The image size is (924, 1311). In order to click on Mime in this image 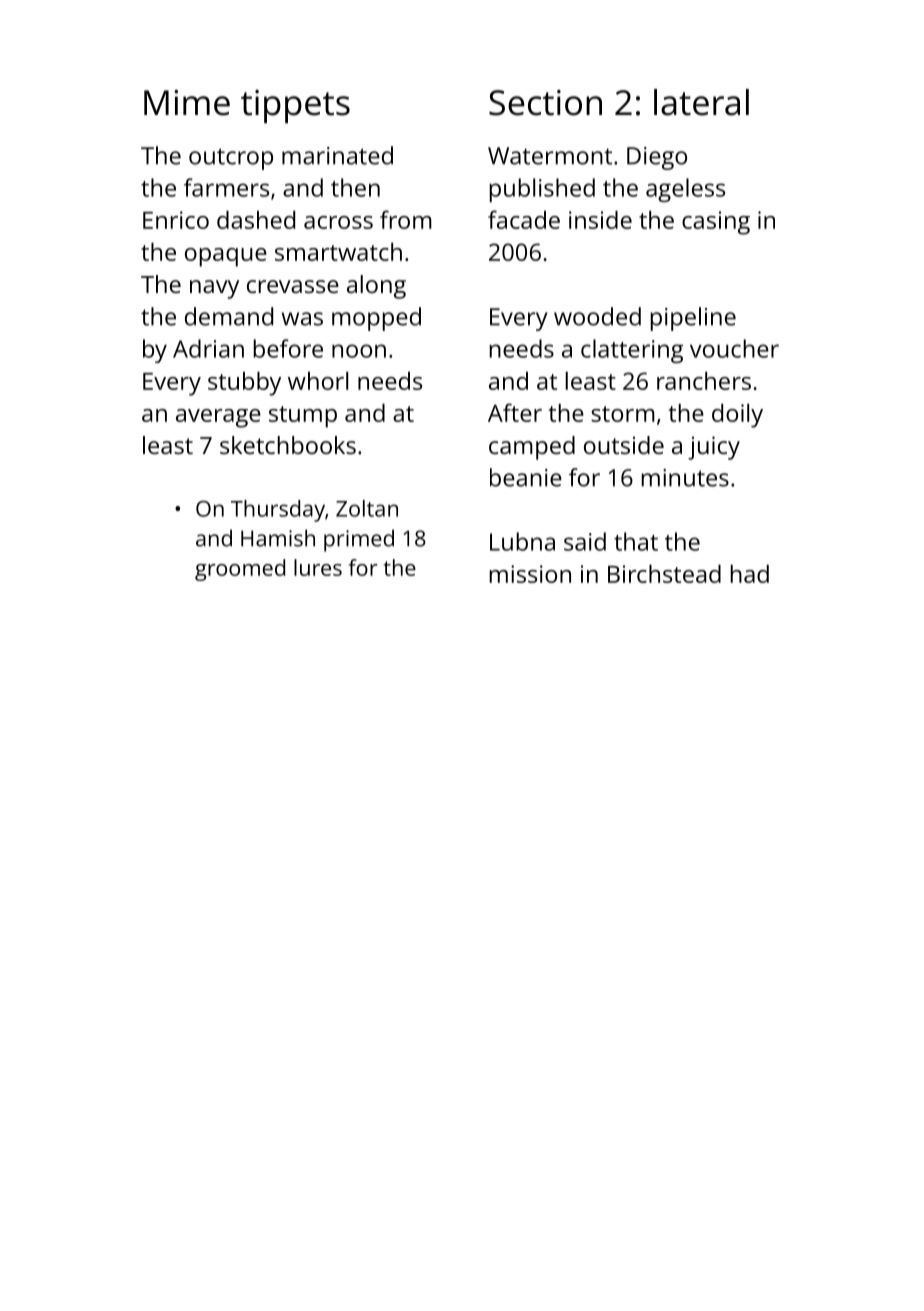, I will do `click(187, 103)`.
